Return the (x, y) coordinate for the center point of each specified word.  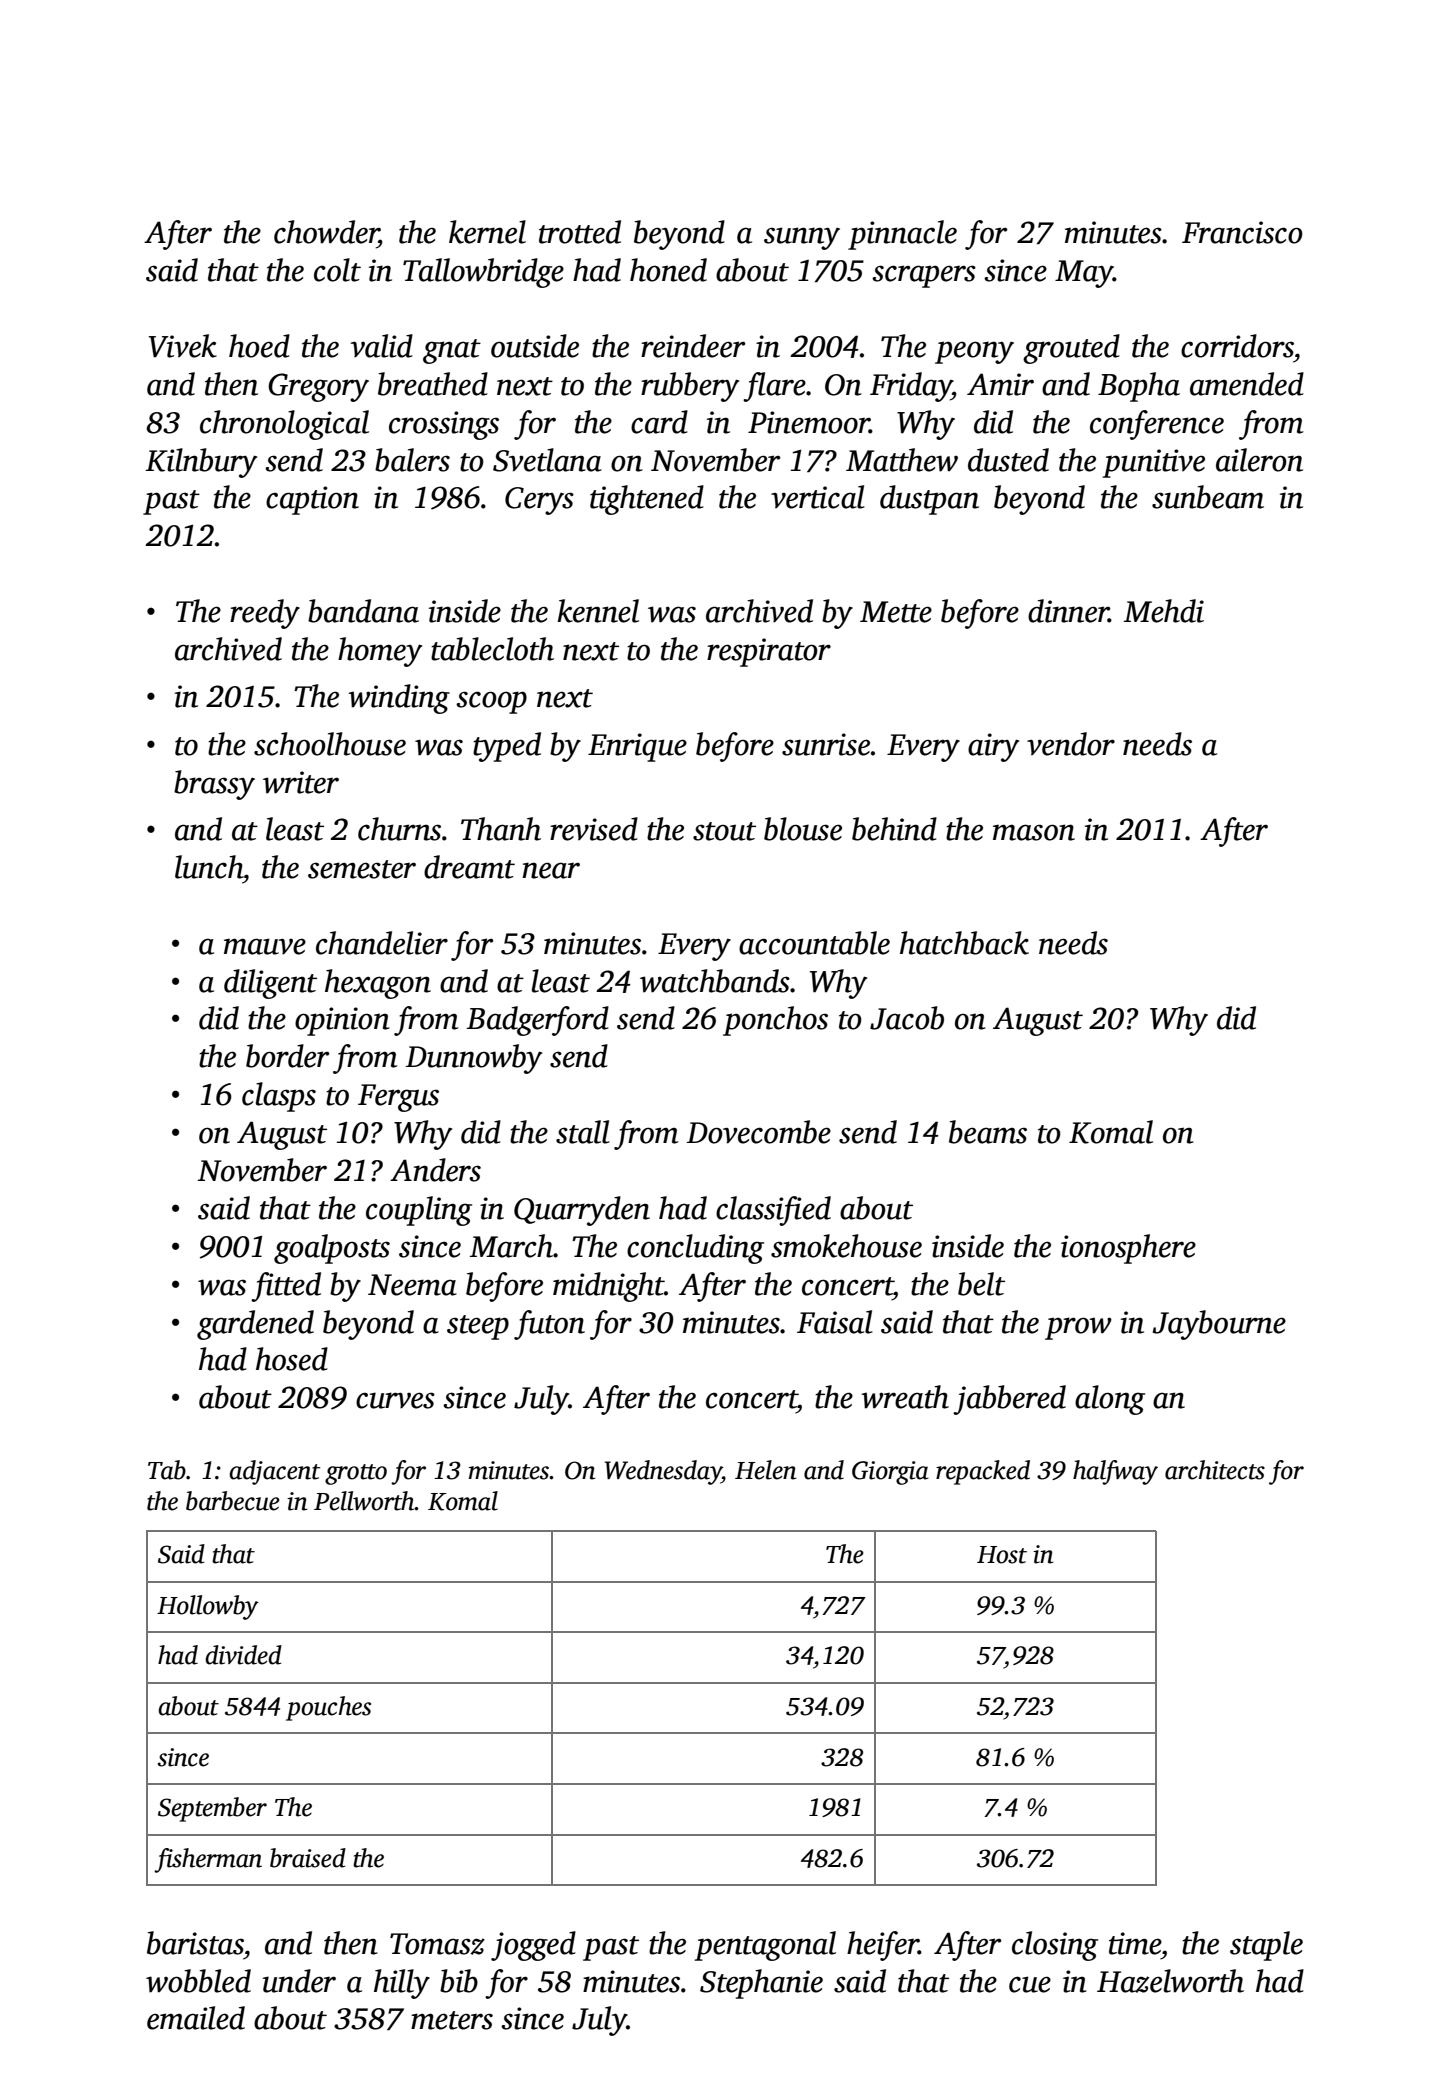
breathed (433, 384)
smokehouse (846, 1246)
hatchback (964, 943)
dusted (1008, 460)
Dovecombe (759, 1132)
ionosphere (1128, 1249)
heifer (883, 1946)
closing (1055, 1946)
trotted (580, 232)
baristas (195, 1943)
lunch (209, 867)
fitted (286, 1287)
